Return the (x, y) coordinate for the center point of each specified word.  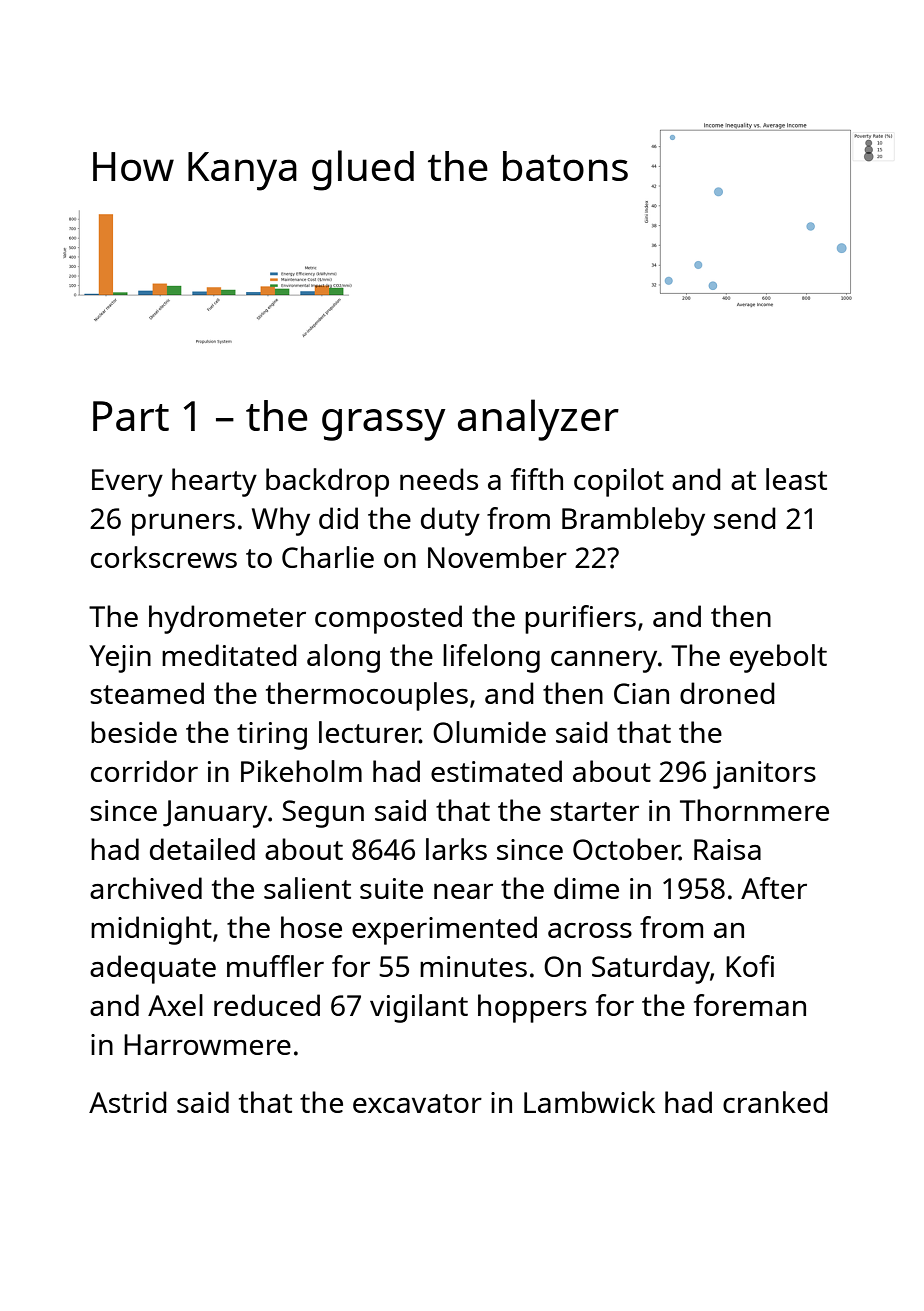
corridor (144, 771)
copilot (619, 482)
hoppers (532, 1008)
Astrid (128, 1102)
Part (131, 416)
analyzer (538, 420)
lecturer (369, 732)
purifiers (580, 619)
